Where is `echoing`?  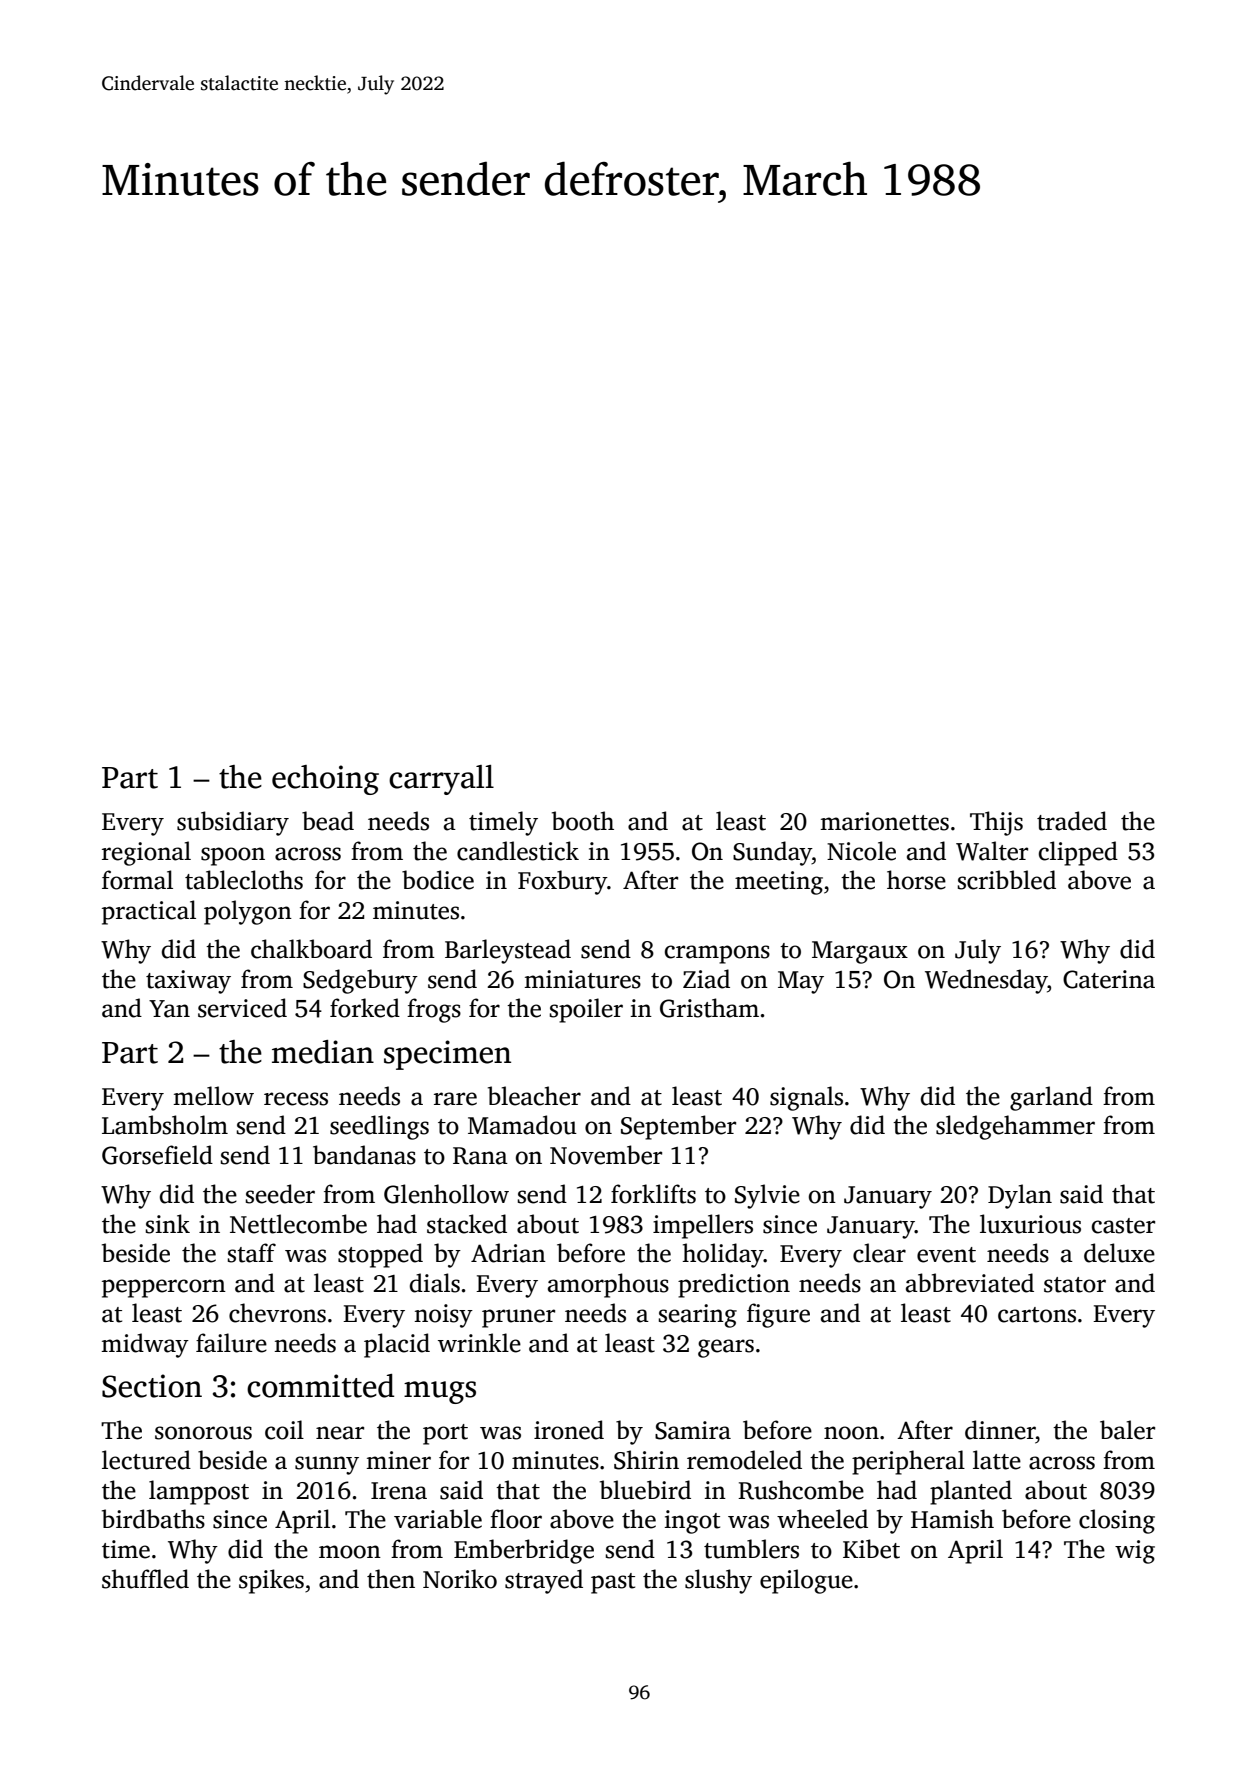
echoing is located at coordinates (325, 780).
